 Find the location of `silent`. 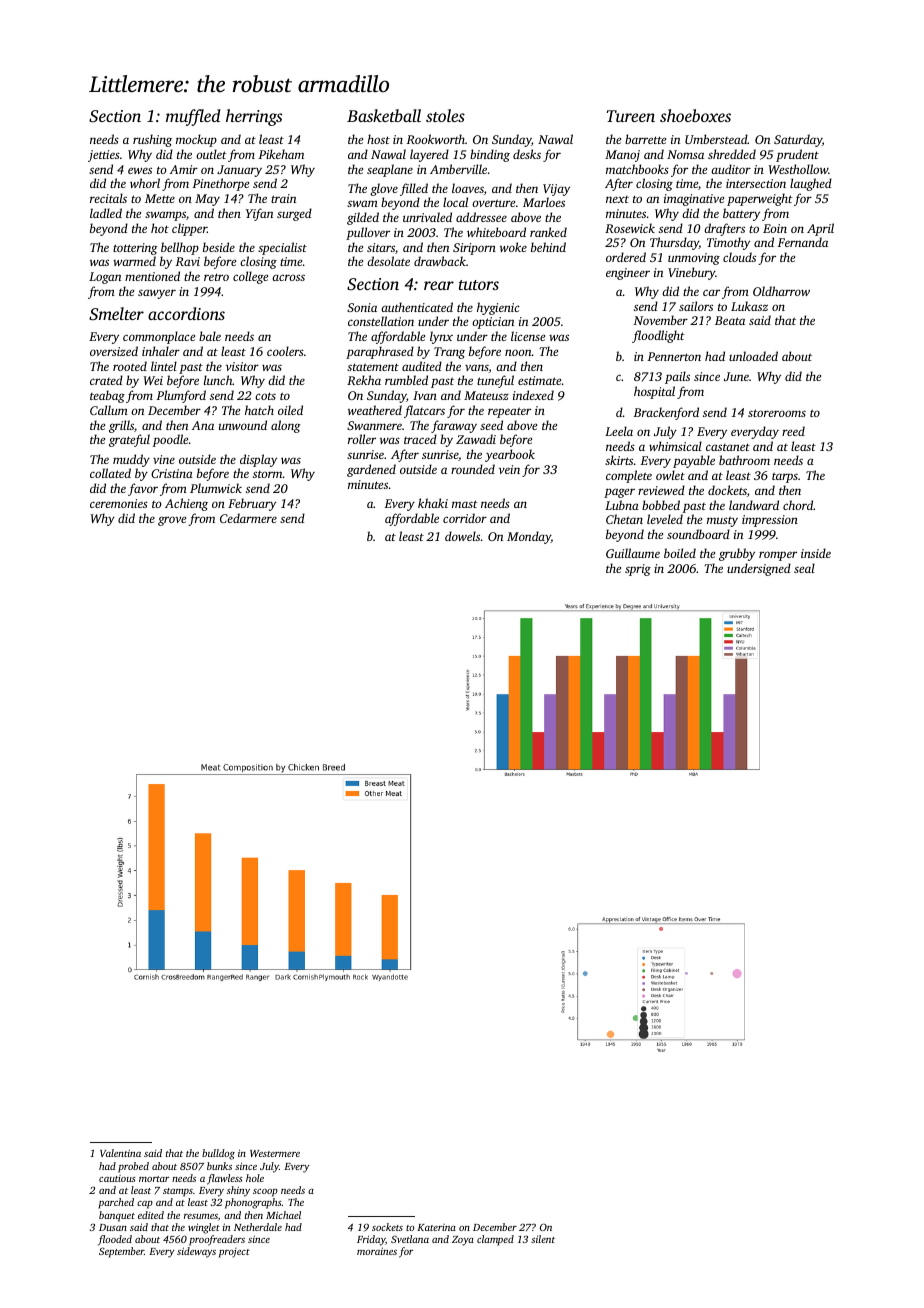

silent is located at coordinates (543, 1239).
